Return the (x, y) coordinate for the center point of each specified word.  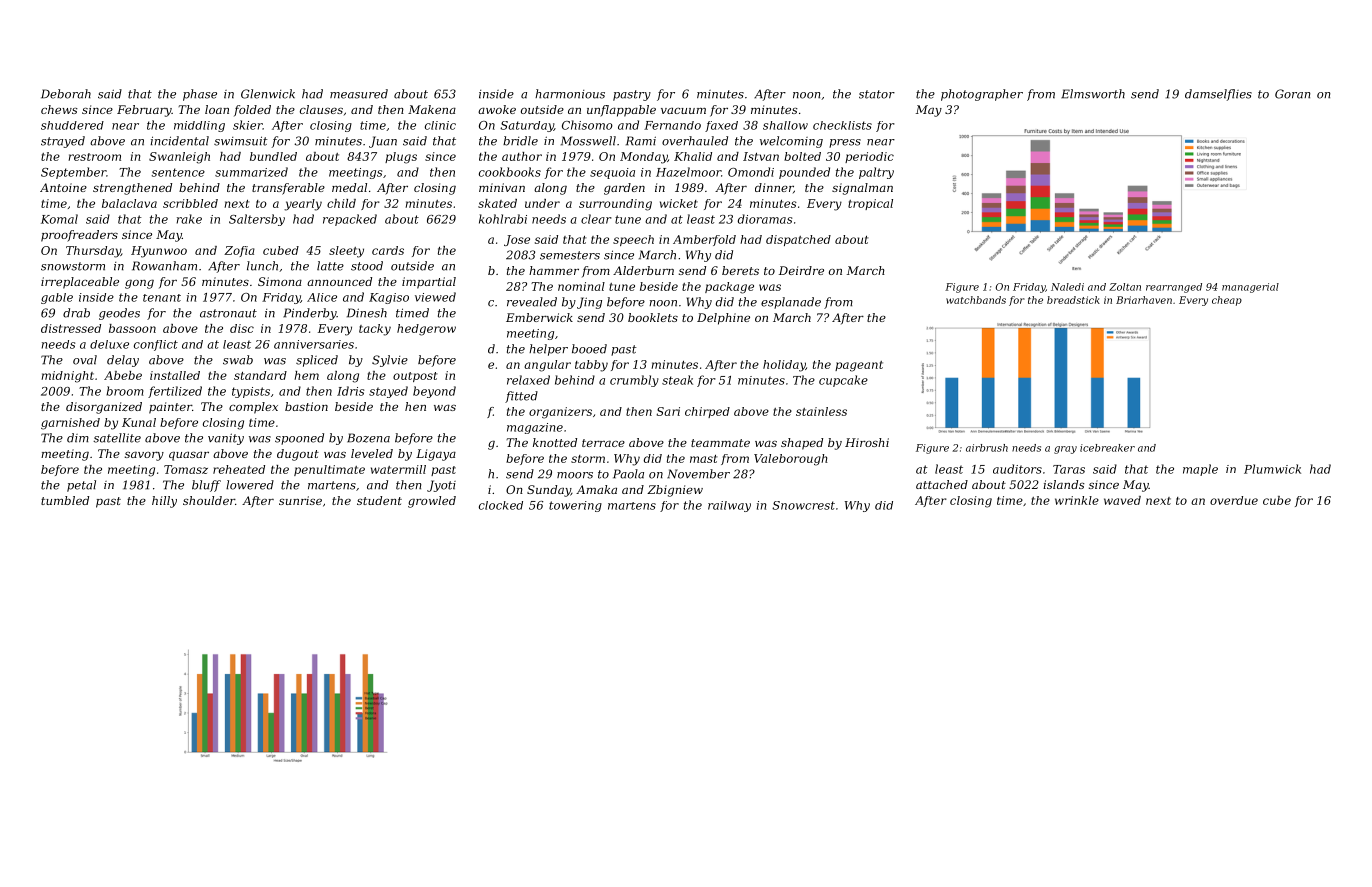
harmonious (570, 94)
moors (575, 475)
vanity (226, 439)
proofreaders (79, 236)
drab (76, 313)
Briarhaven (1144, 300)
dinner (774, 187)
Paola (628, 474)
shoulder (209, 500)
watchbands (976, 300)
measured (359, 94)
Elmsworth (1093, 94)
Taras (1069, 469)
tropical (870, 204)
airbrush (987, 448)
